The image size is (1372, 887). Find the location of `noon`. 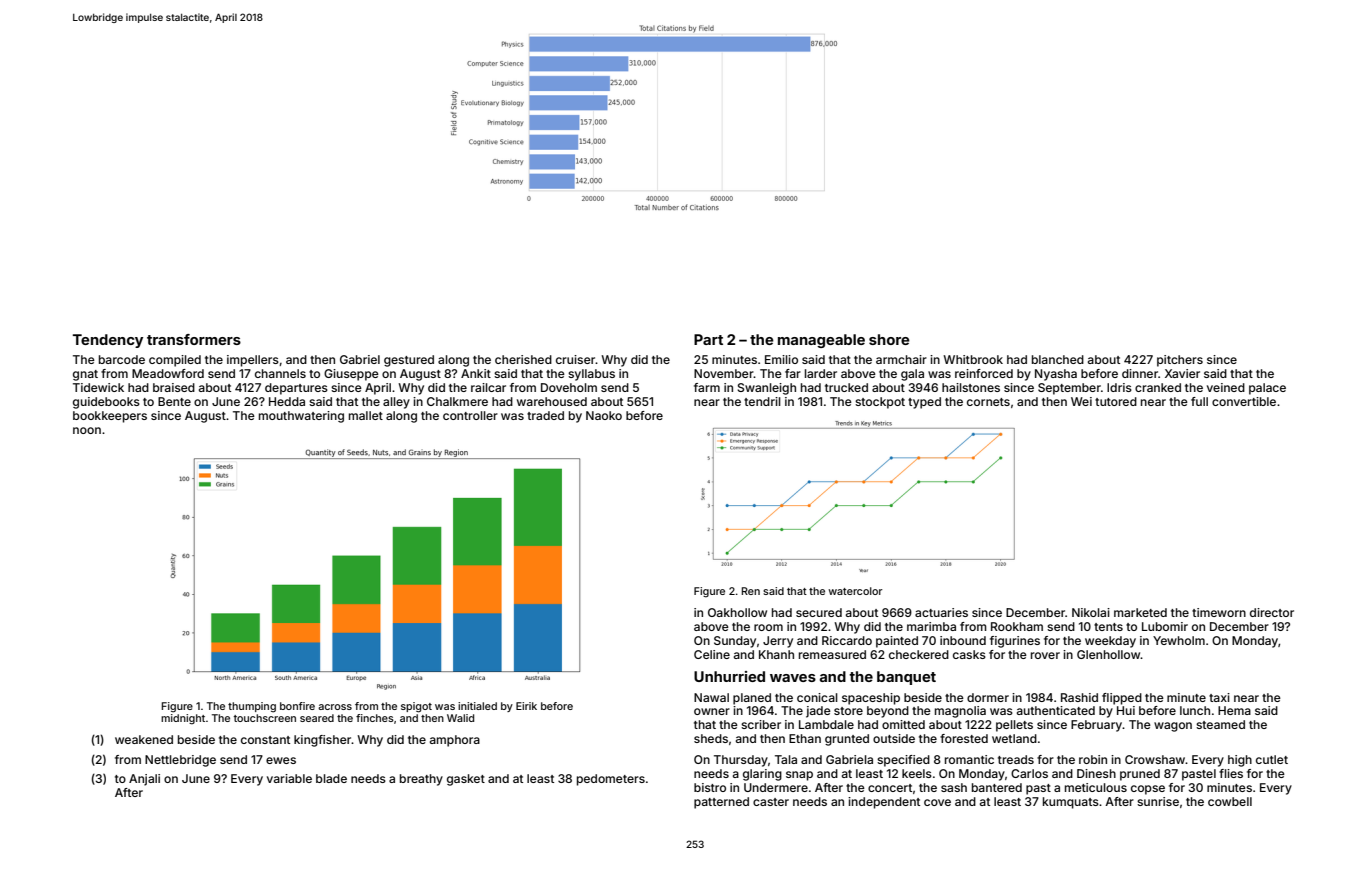

noon is located at coordinates (87, 430).
